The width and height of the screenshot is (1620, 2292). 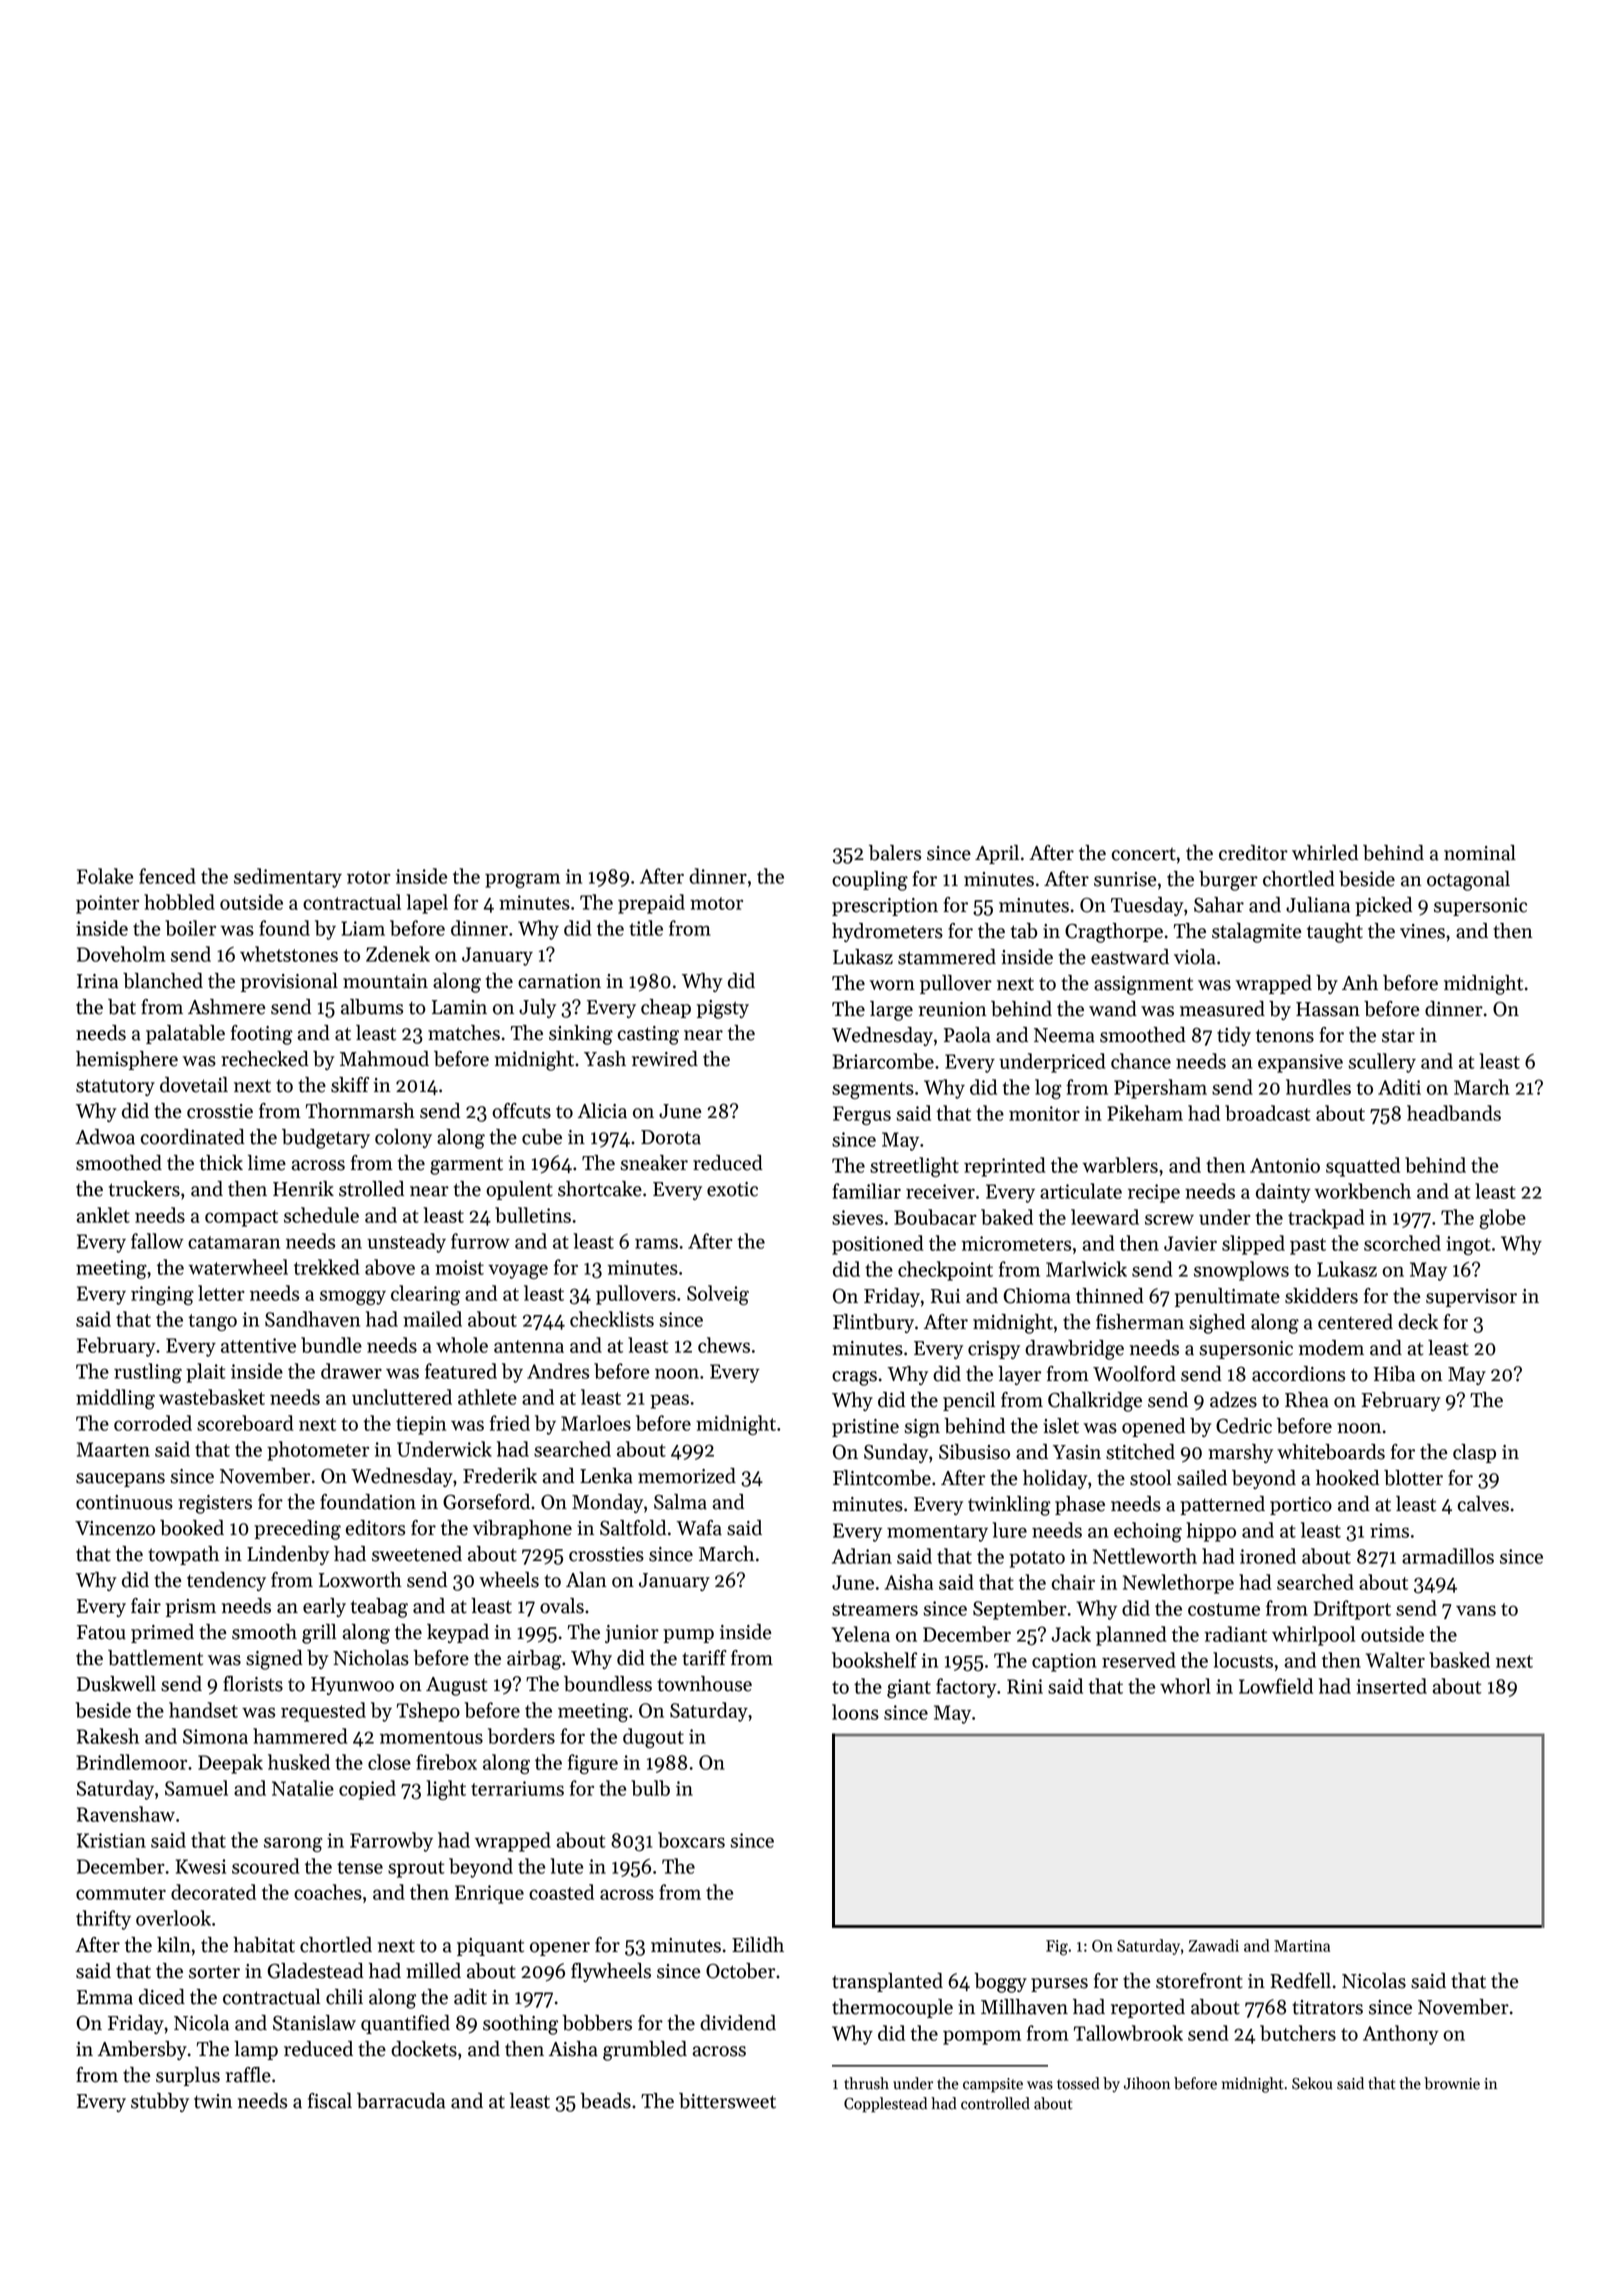 I want to click on Martina, so click(x=1302, y=1946).
